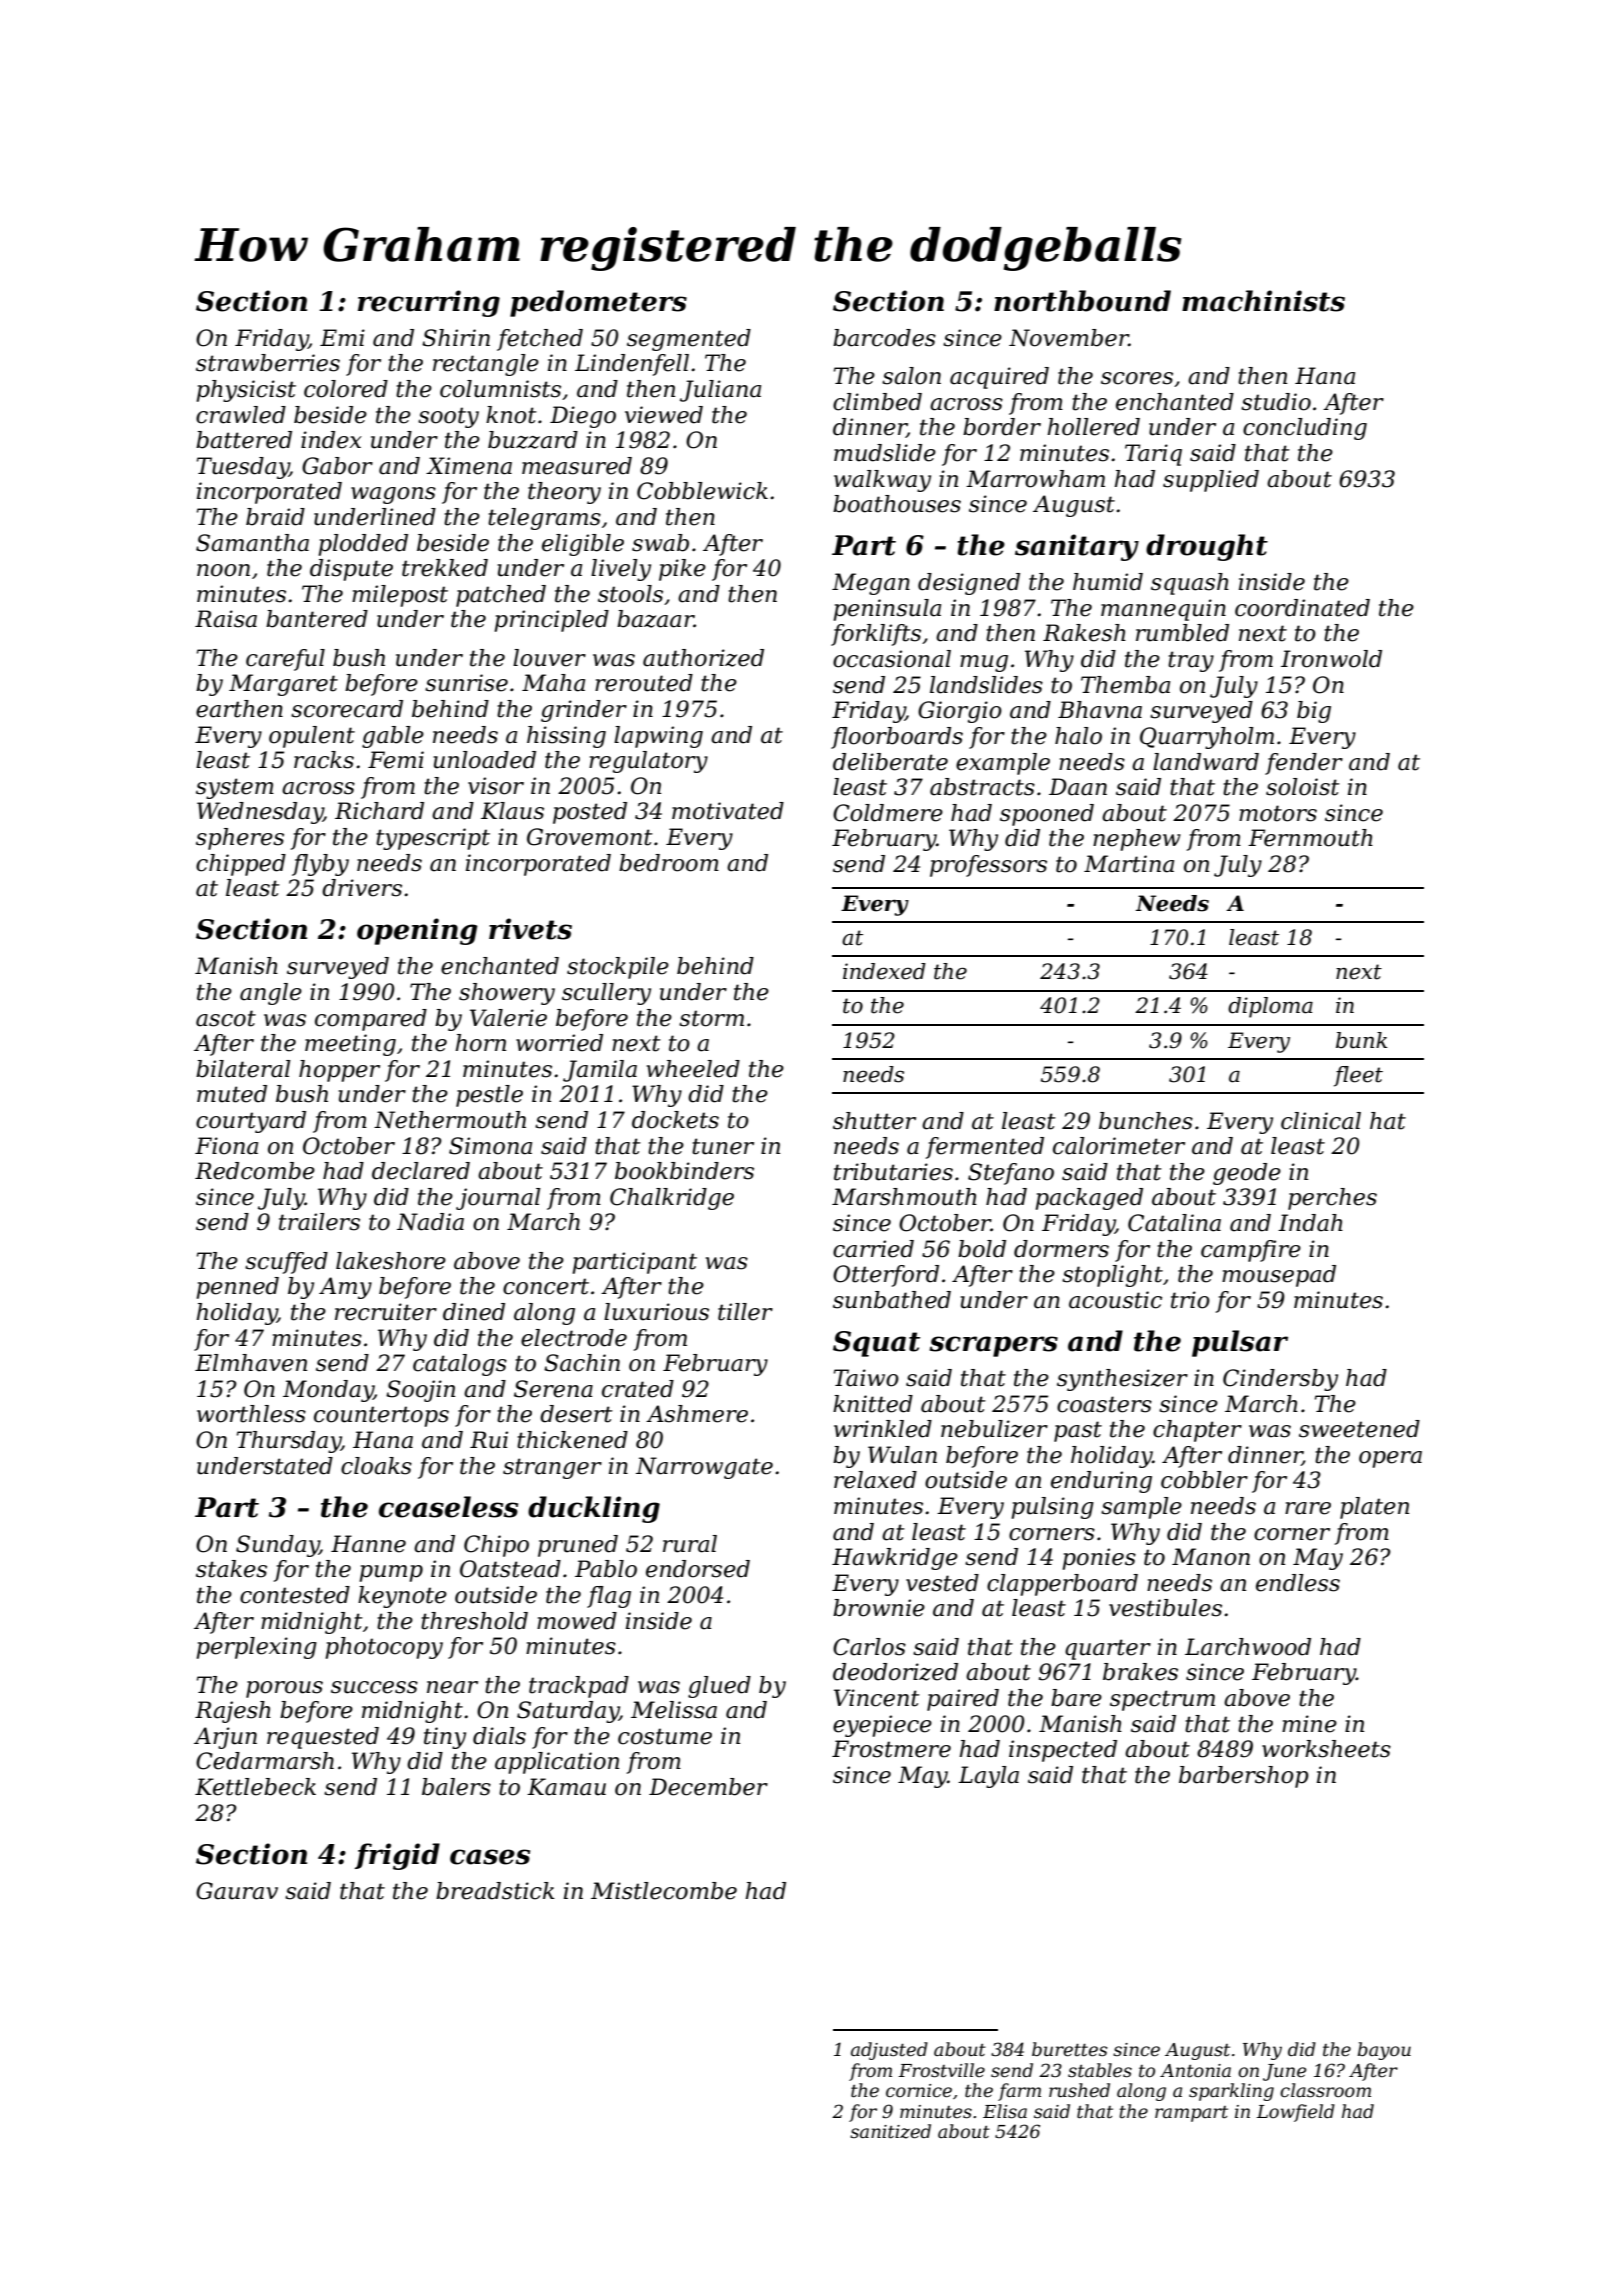 The height and width of the page is (2292, 1620). I want to click on pedometers, so click(598, 303).
